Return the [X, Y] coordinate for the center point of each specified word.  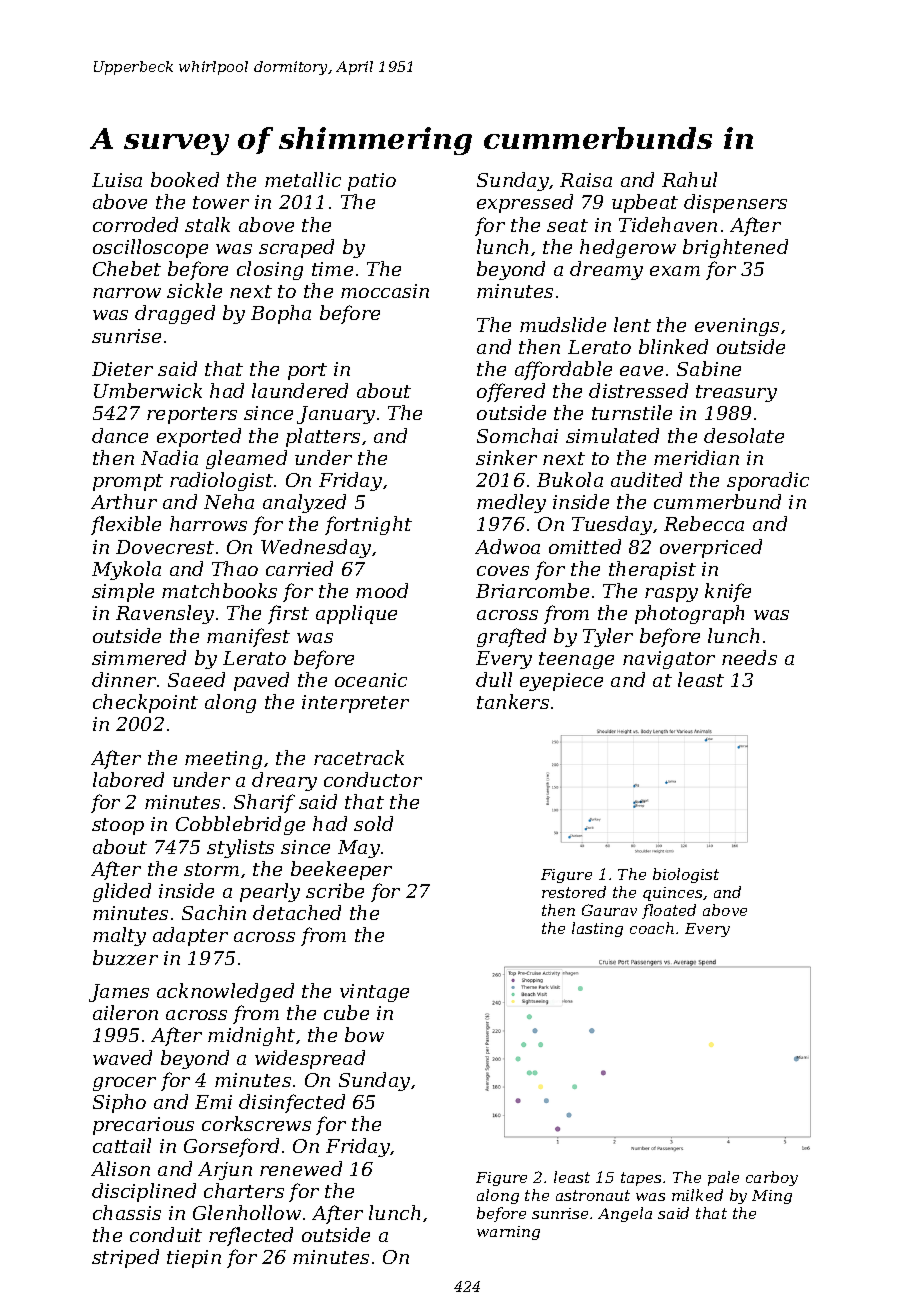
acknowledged [225, 992]
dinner [124, 679]
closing [270, 270]
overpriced [711, 548]
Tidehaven [668, 224]
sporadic [768, 481]
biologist [686, 875]
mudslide [563, 324]
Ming [772, 1197]
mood [382, 590]
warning [508, 1233]
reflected [251, 1236]
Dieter [122, 369]
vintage [374, 993]
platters [323, 437]
